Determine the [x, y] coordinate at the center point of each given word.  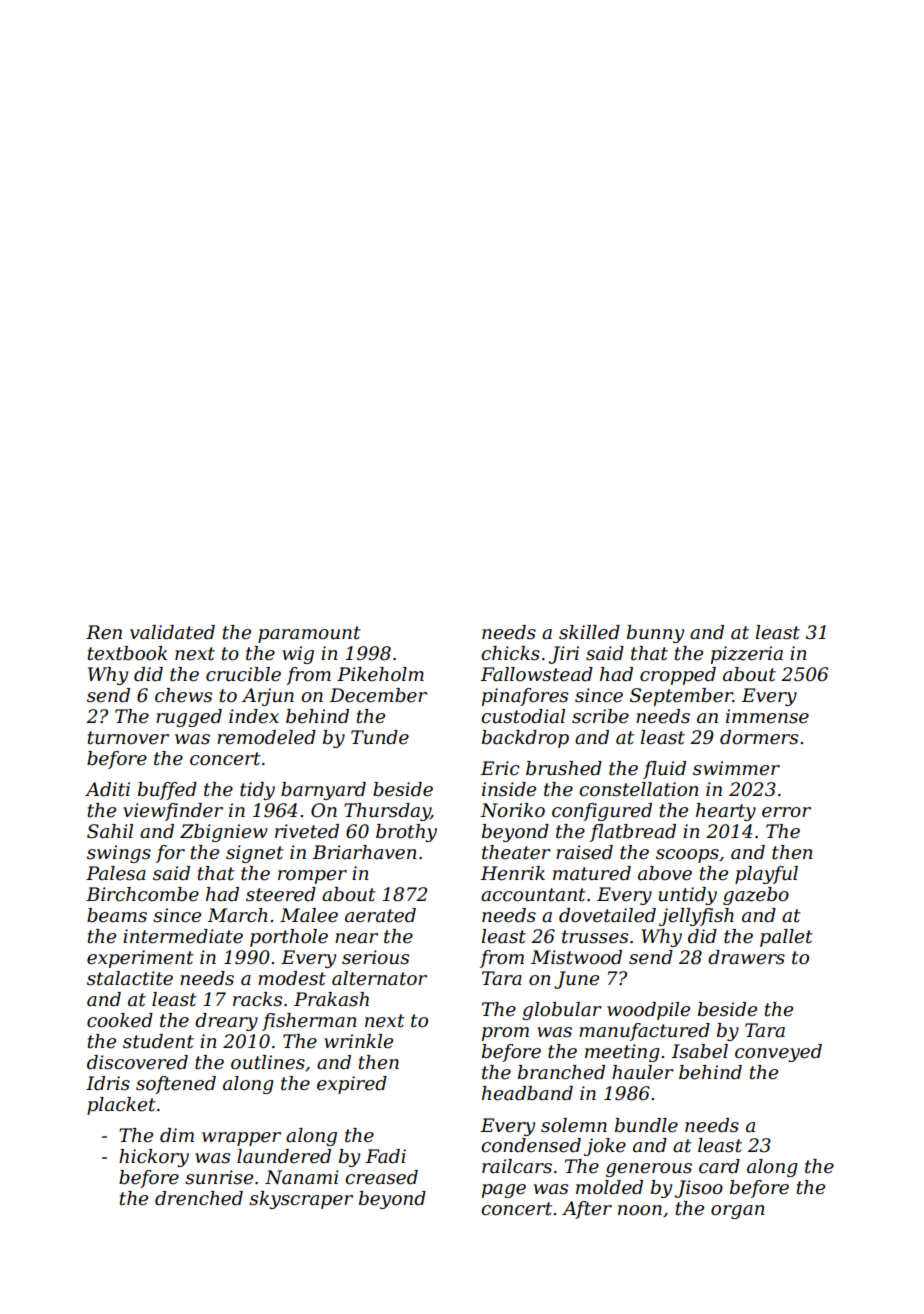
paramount [309, 634]
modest [292, 978]
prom [505, 1034]
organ [738, 1212]
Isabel [699, 1051]
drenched [199, 1198]
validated [172, 632]
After [587, 1210]
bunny [655, 634]
